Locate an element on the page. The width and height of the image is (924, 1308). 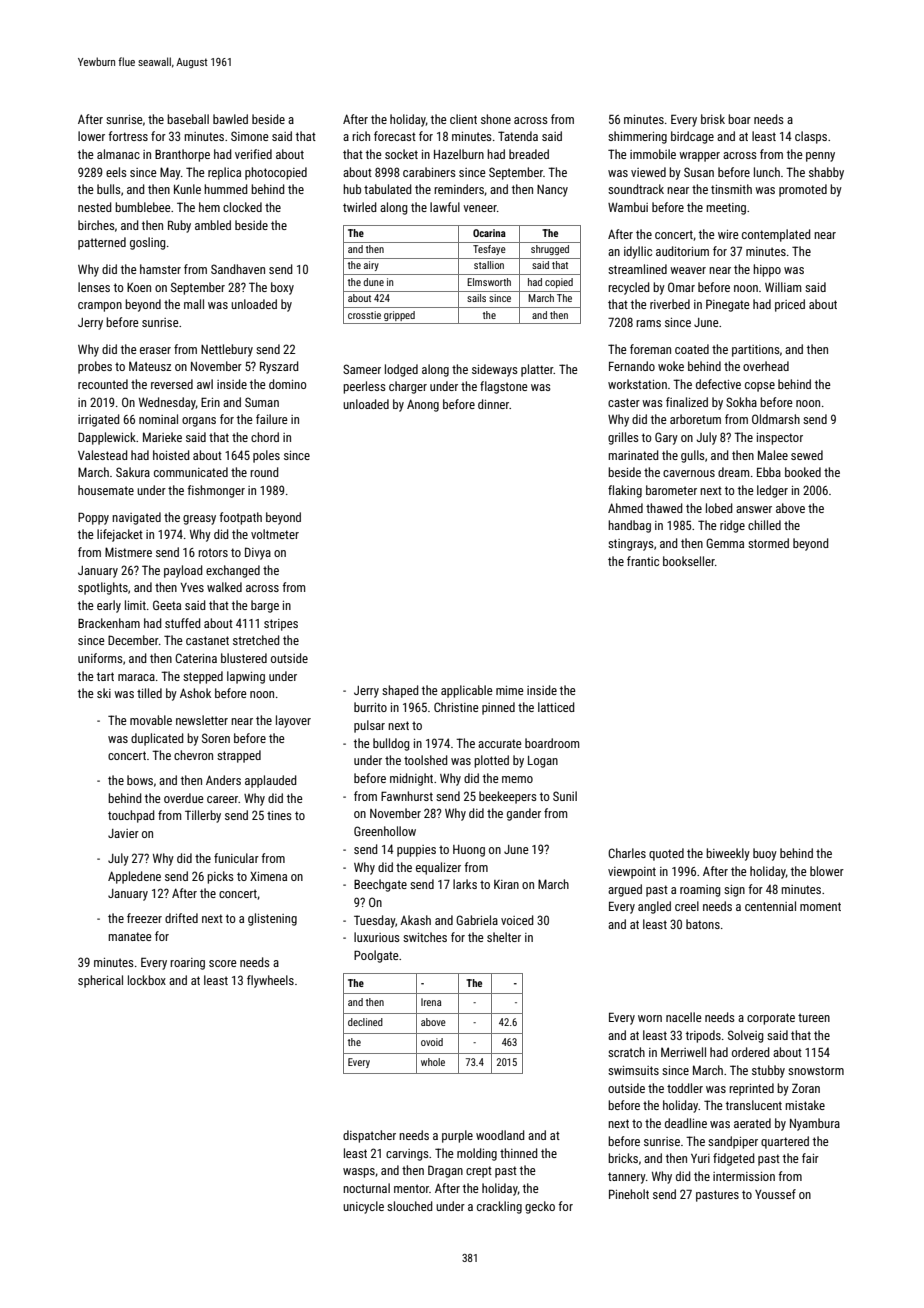
shelter is located at coordinates (504, 937).
